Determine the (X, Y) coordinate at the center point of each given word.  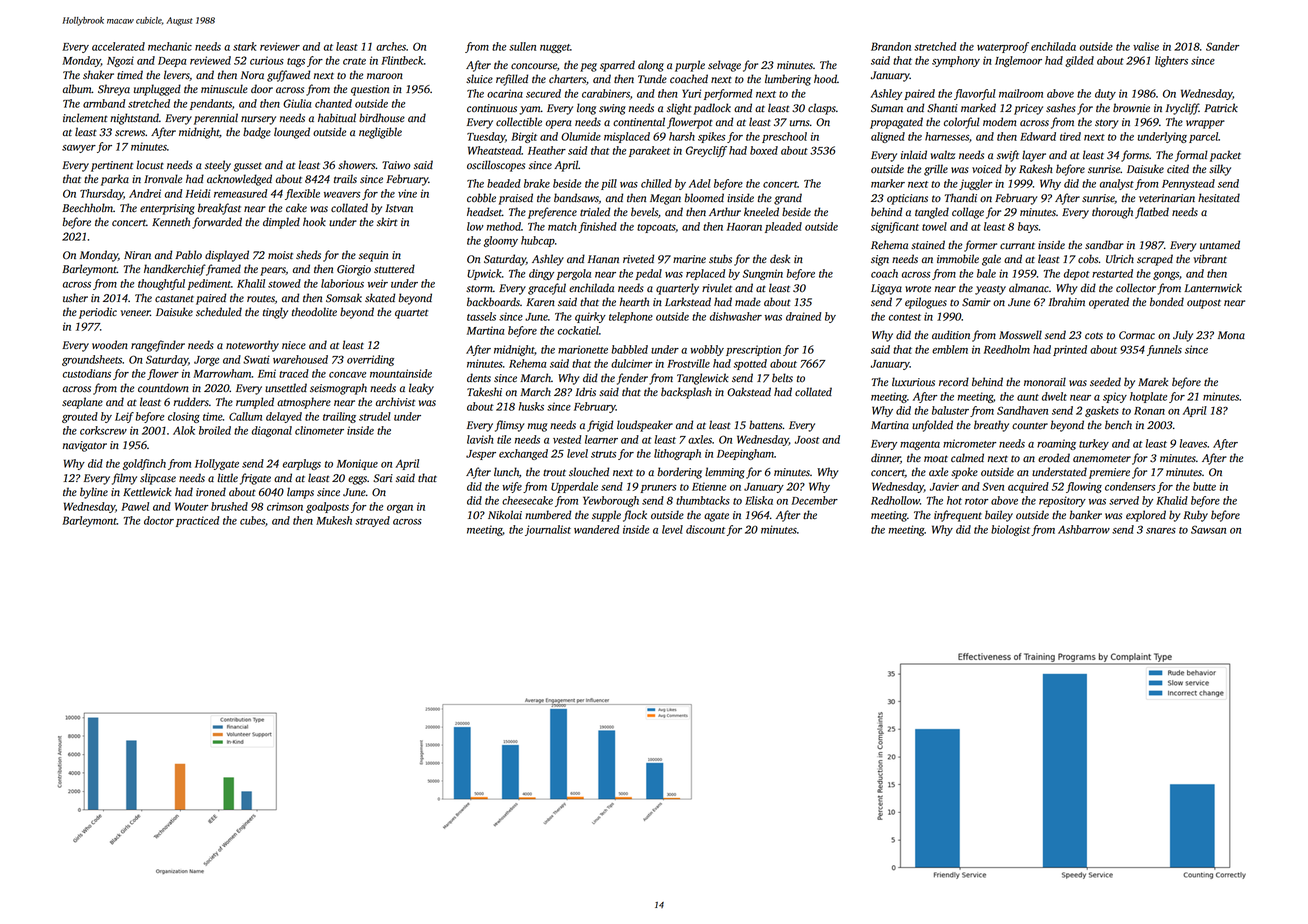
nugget (555, 48)
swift (1008, 156)
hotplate (1148, 397)
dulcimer (631, 363)
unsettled (286, 388)
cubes (252, 520)
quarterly (677, 289)
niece (294, 345)
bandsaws (576, 198)
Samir (976, 302)
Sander (1222, 46)
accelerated (118, 46)
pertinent (112, 166)
